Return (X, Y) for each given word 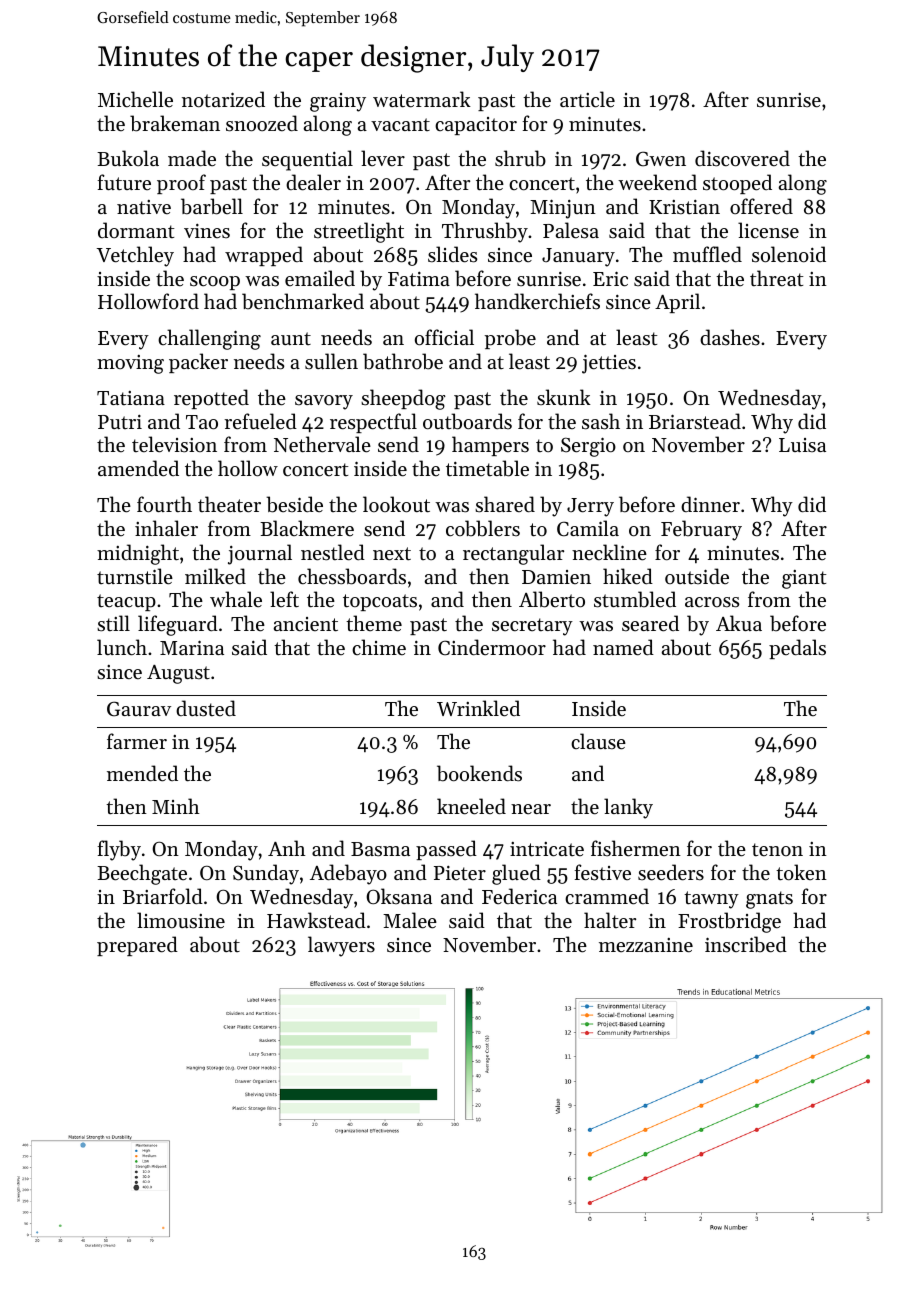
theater (229, 504)
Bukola (128, 158)
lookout (396, 504)
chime (379, 647)
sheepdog (403, 399)
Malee (410, 920)
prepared (137, 946)
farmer (137, 741)
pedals (797, 649)
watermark (422, 99)
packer (198, 363)
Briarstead (695, 421)
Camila (588, 528)
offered (761, 206)
